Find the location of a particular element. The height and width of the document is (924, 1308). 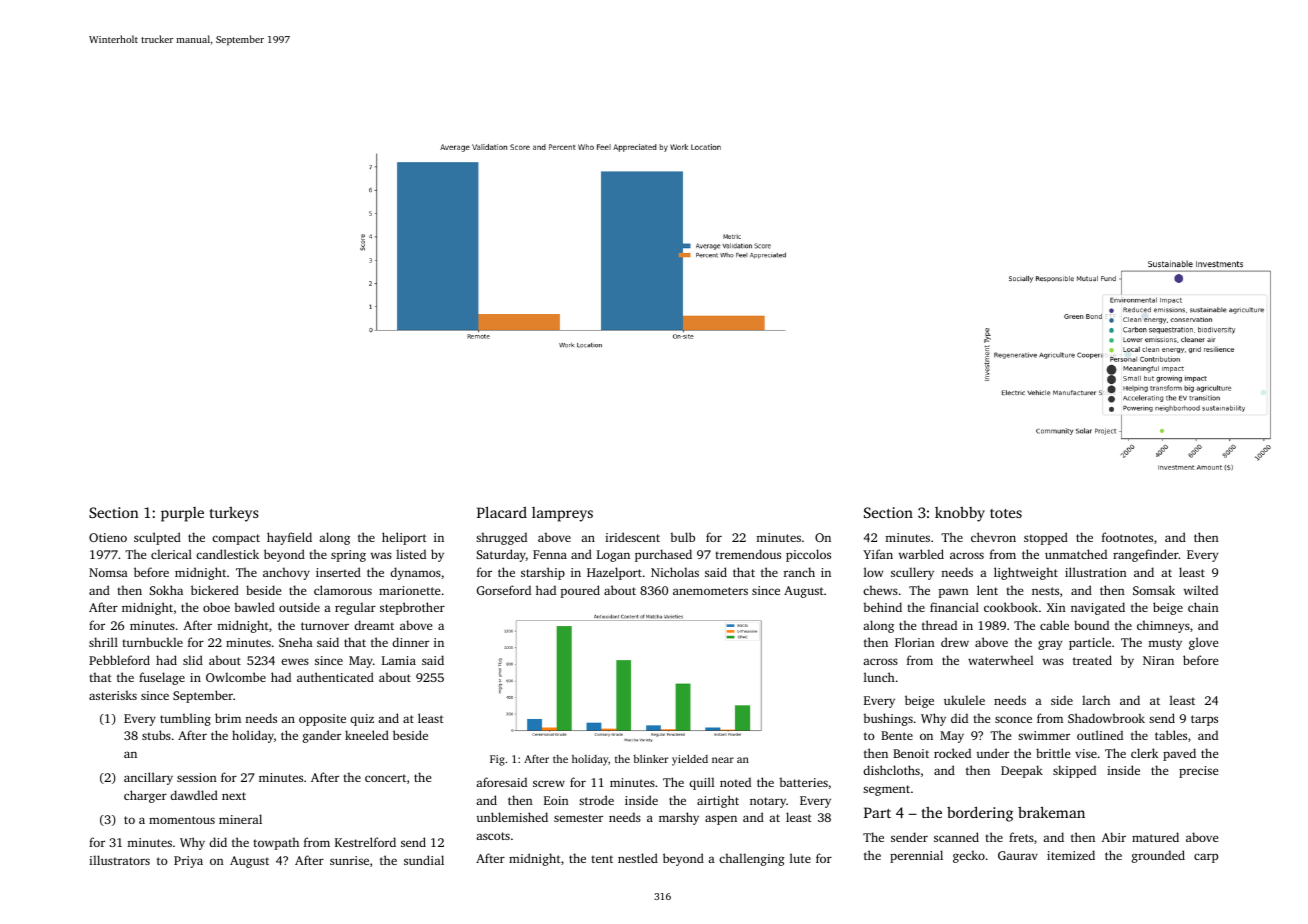

knobby is located at coordinates (960, 514).
